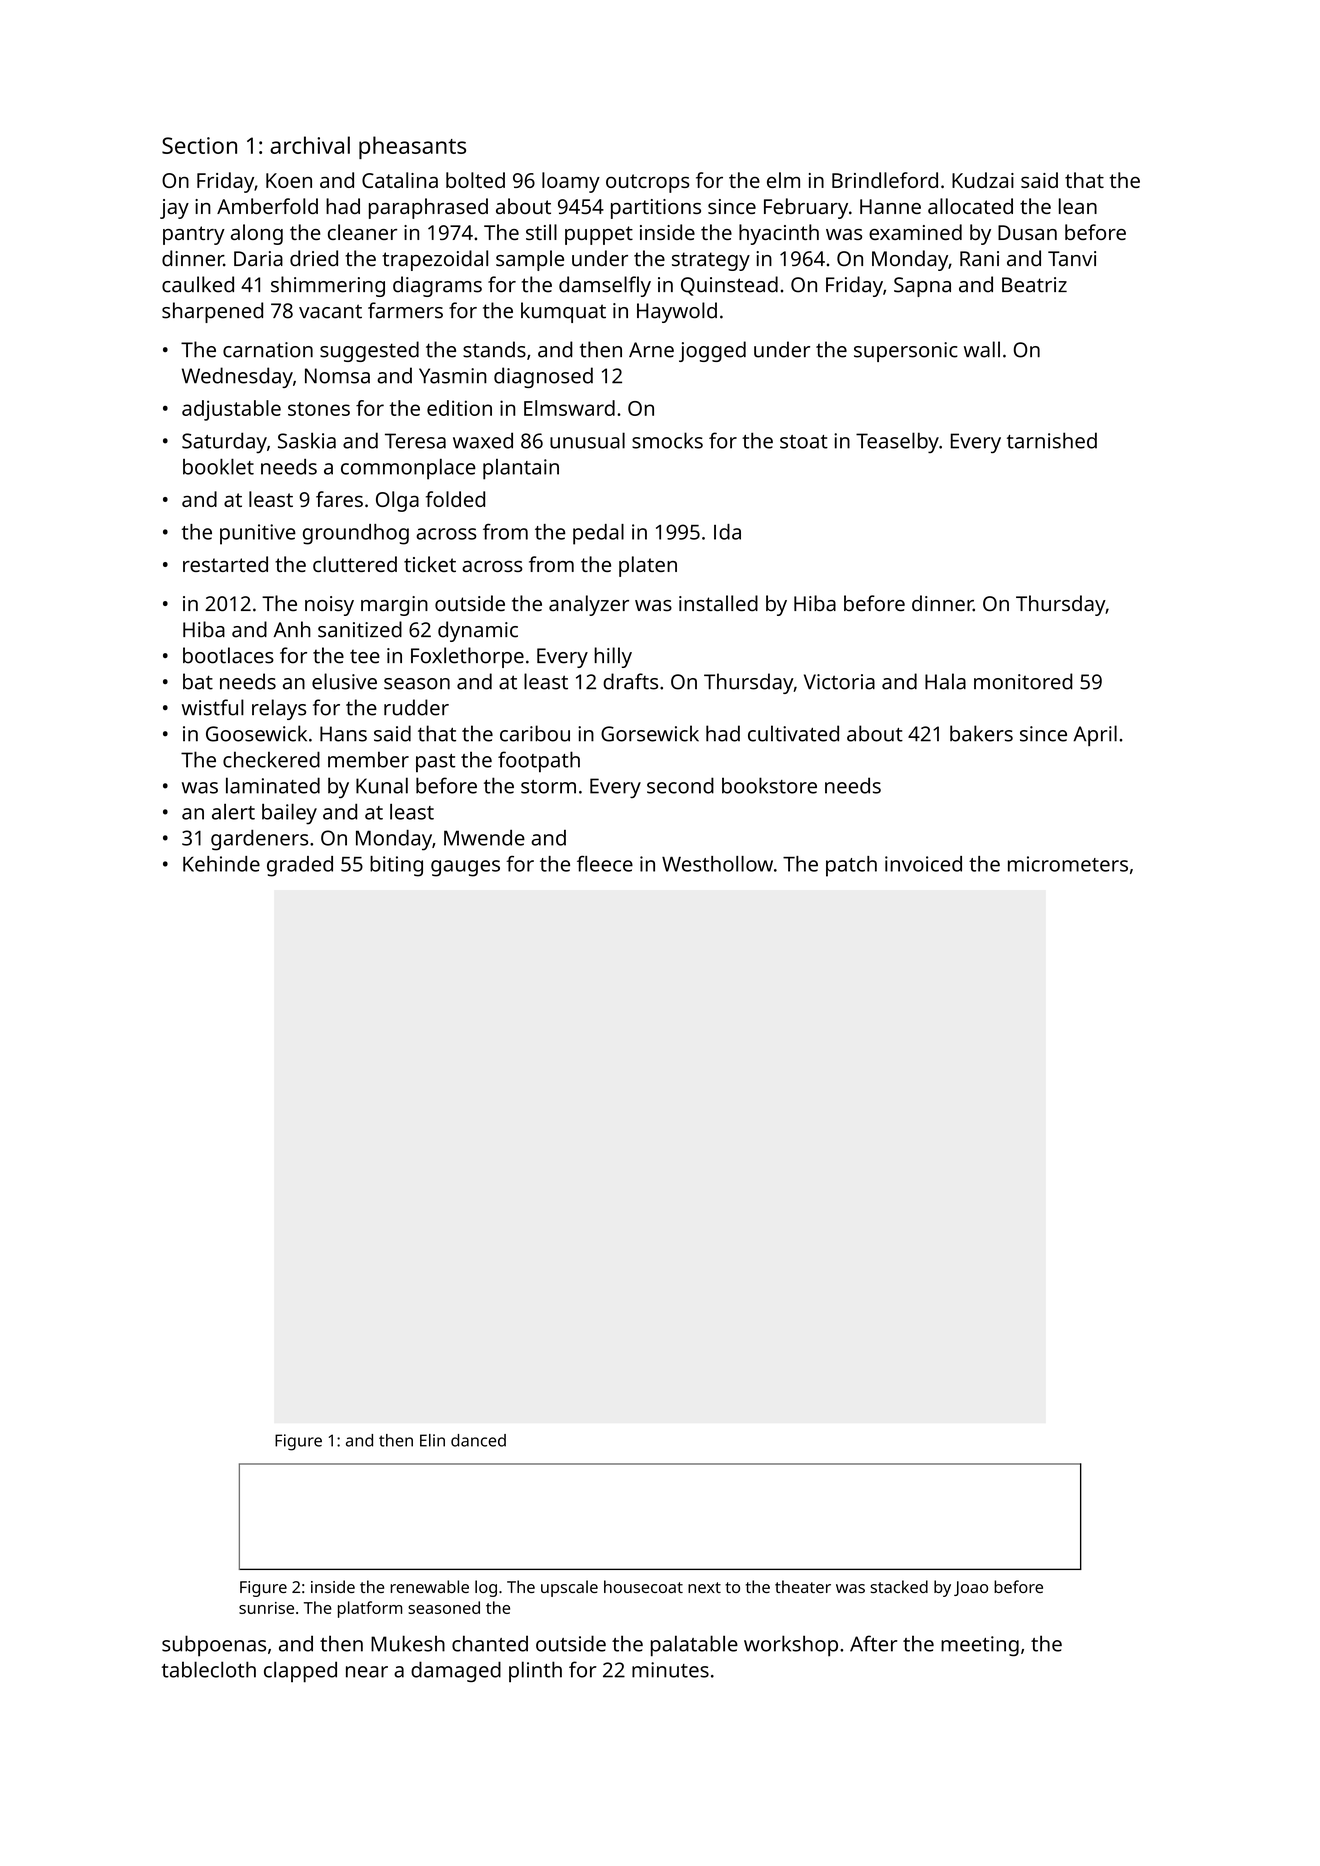 The image size is (1320, 1866). Describe the element at coordinates (1068, 864) in the document. I see `micrometers` at that location.
